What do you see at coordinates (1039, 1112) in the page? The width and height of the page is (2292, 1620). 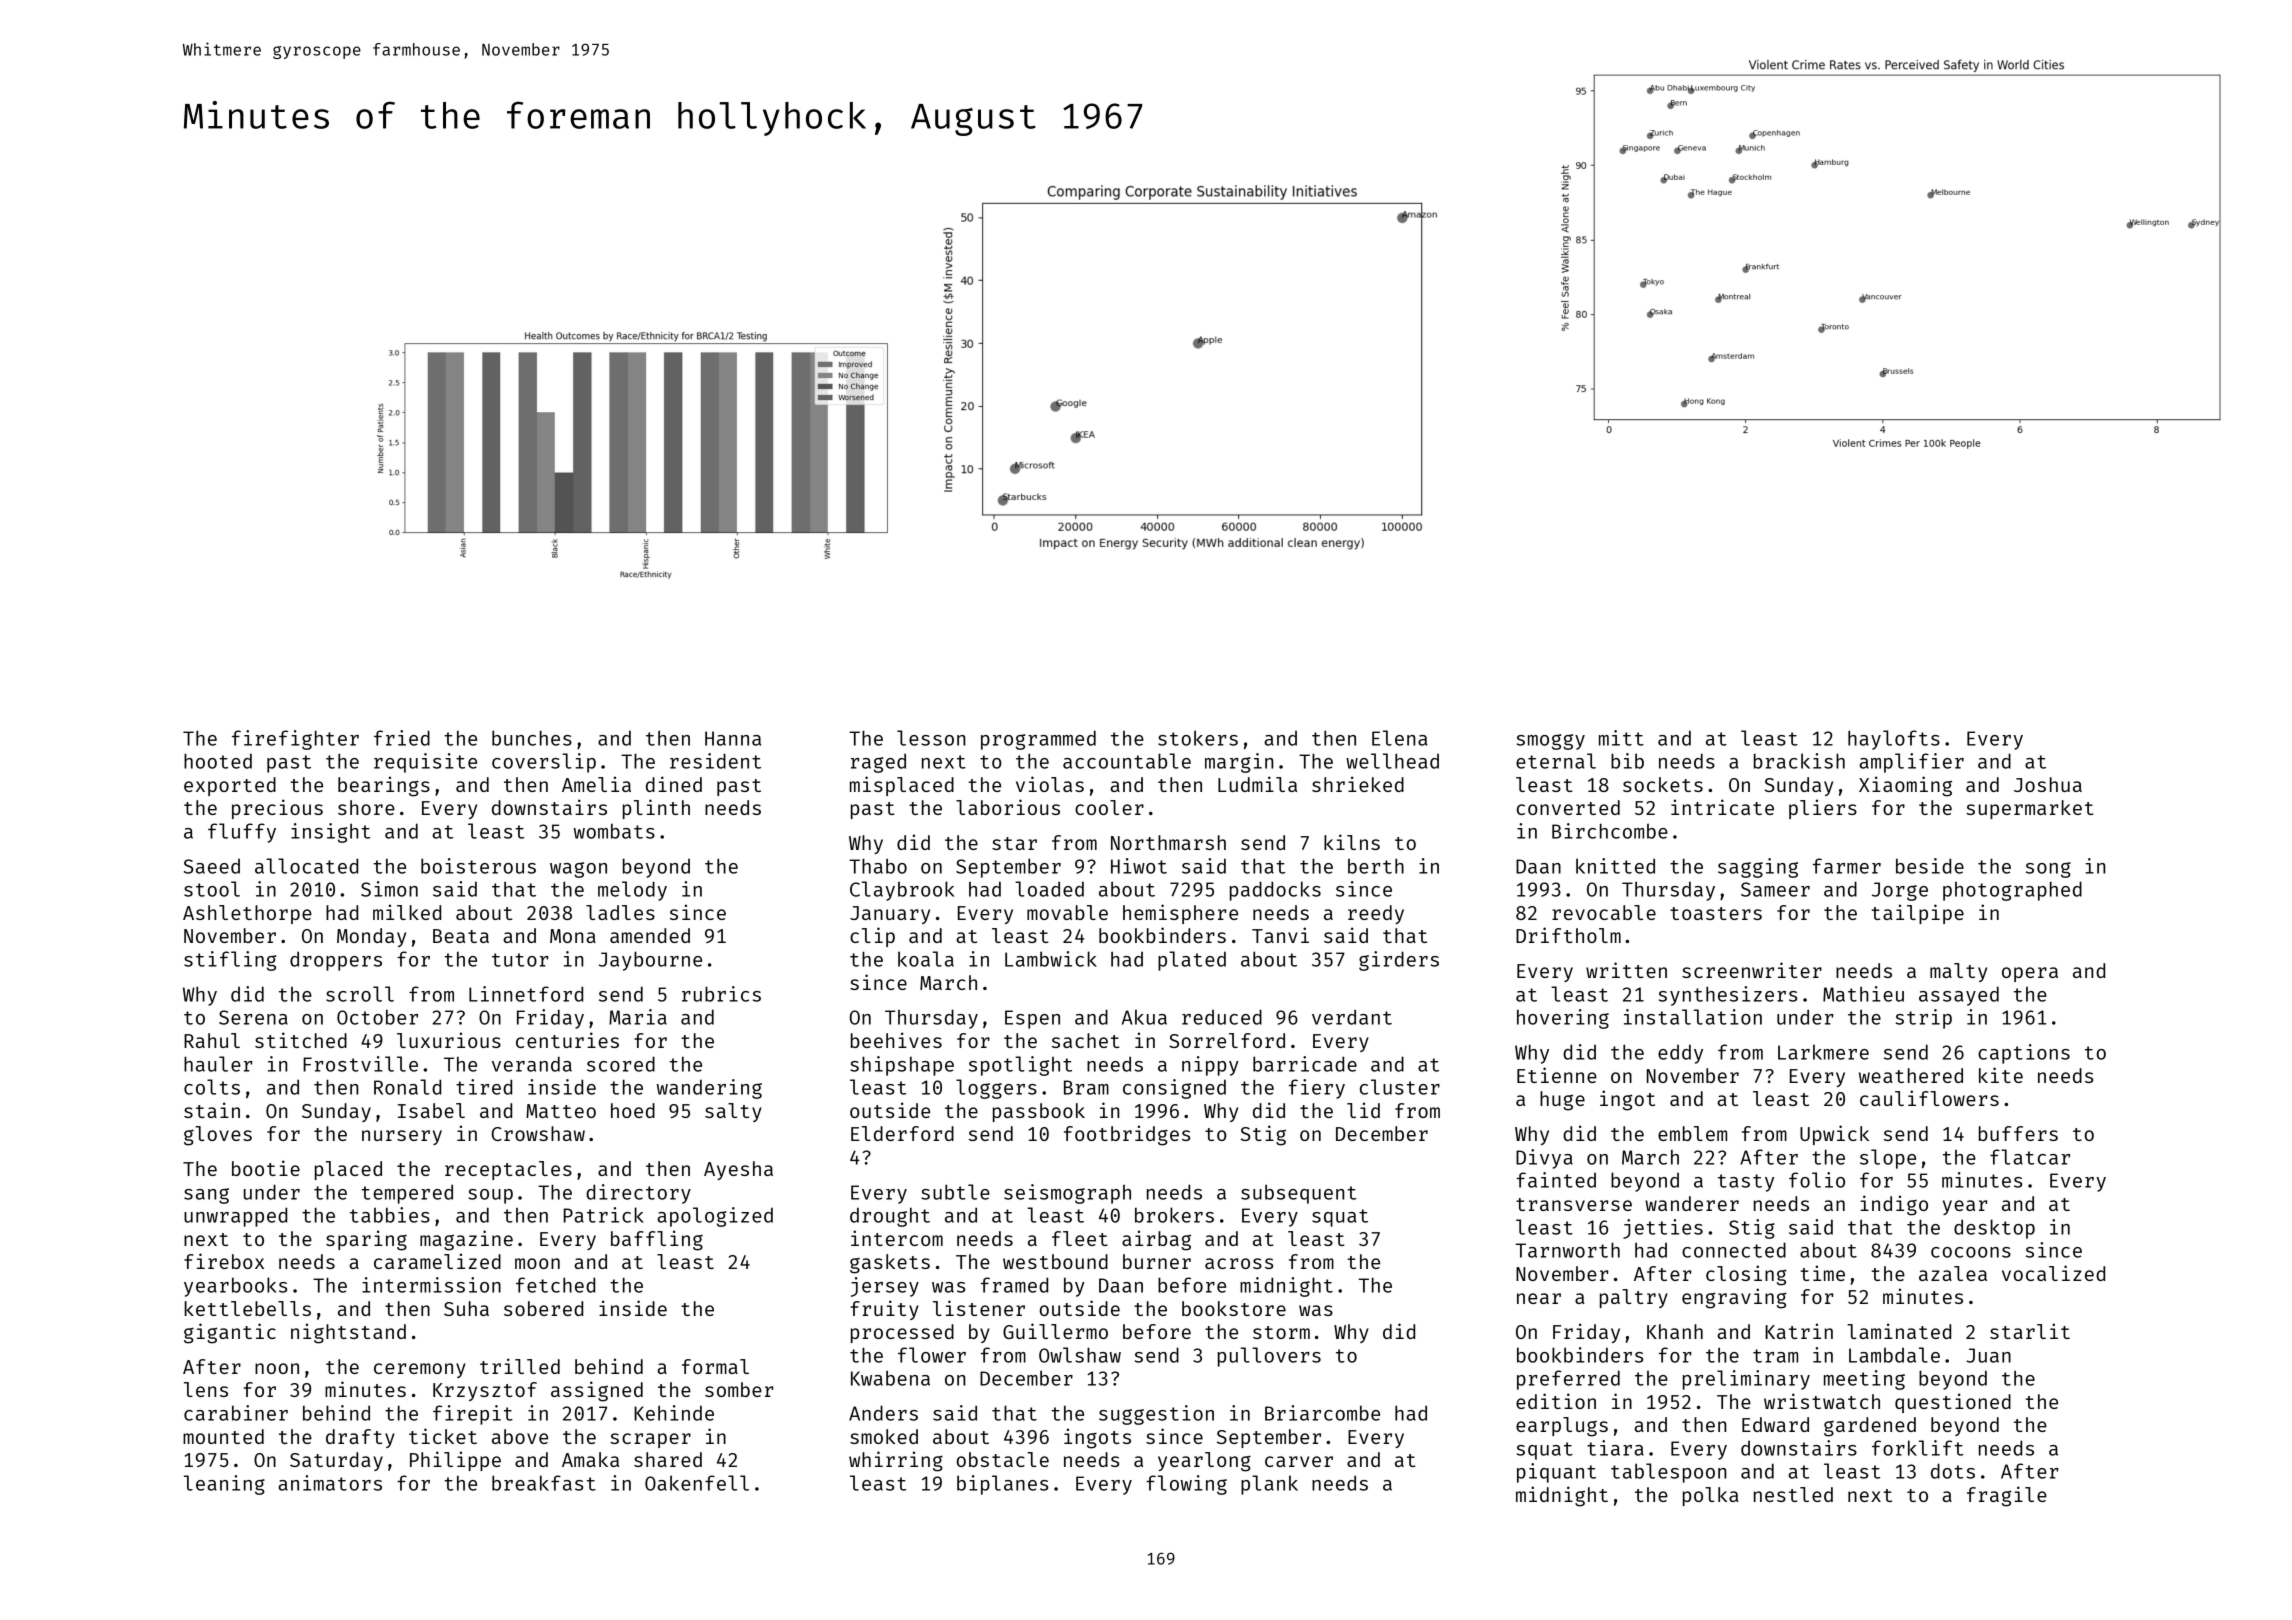 I see `passbook` at bounding box center [1039, 1112].
